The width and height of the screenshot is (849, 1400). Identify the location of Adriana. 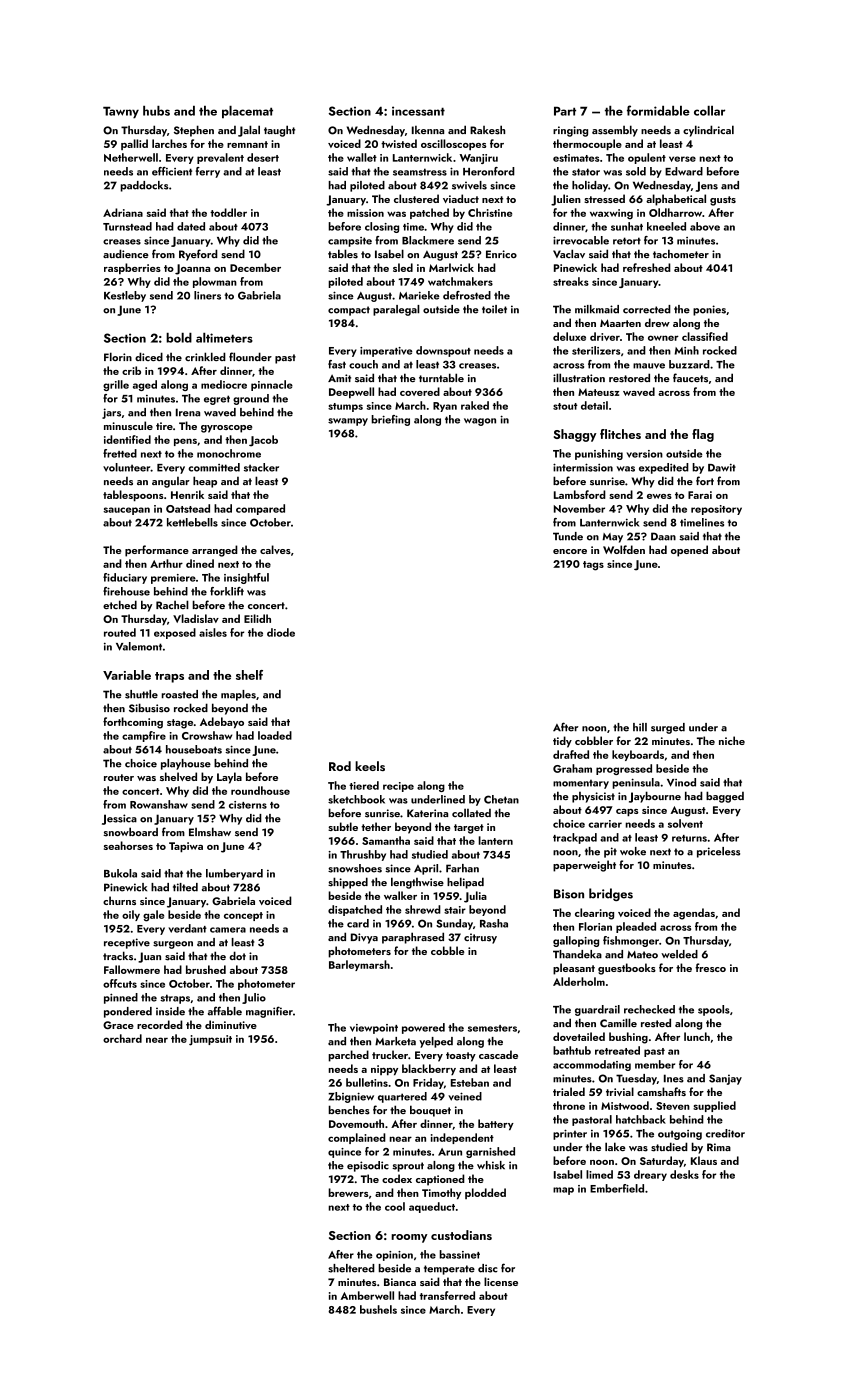
(123, 212).
